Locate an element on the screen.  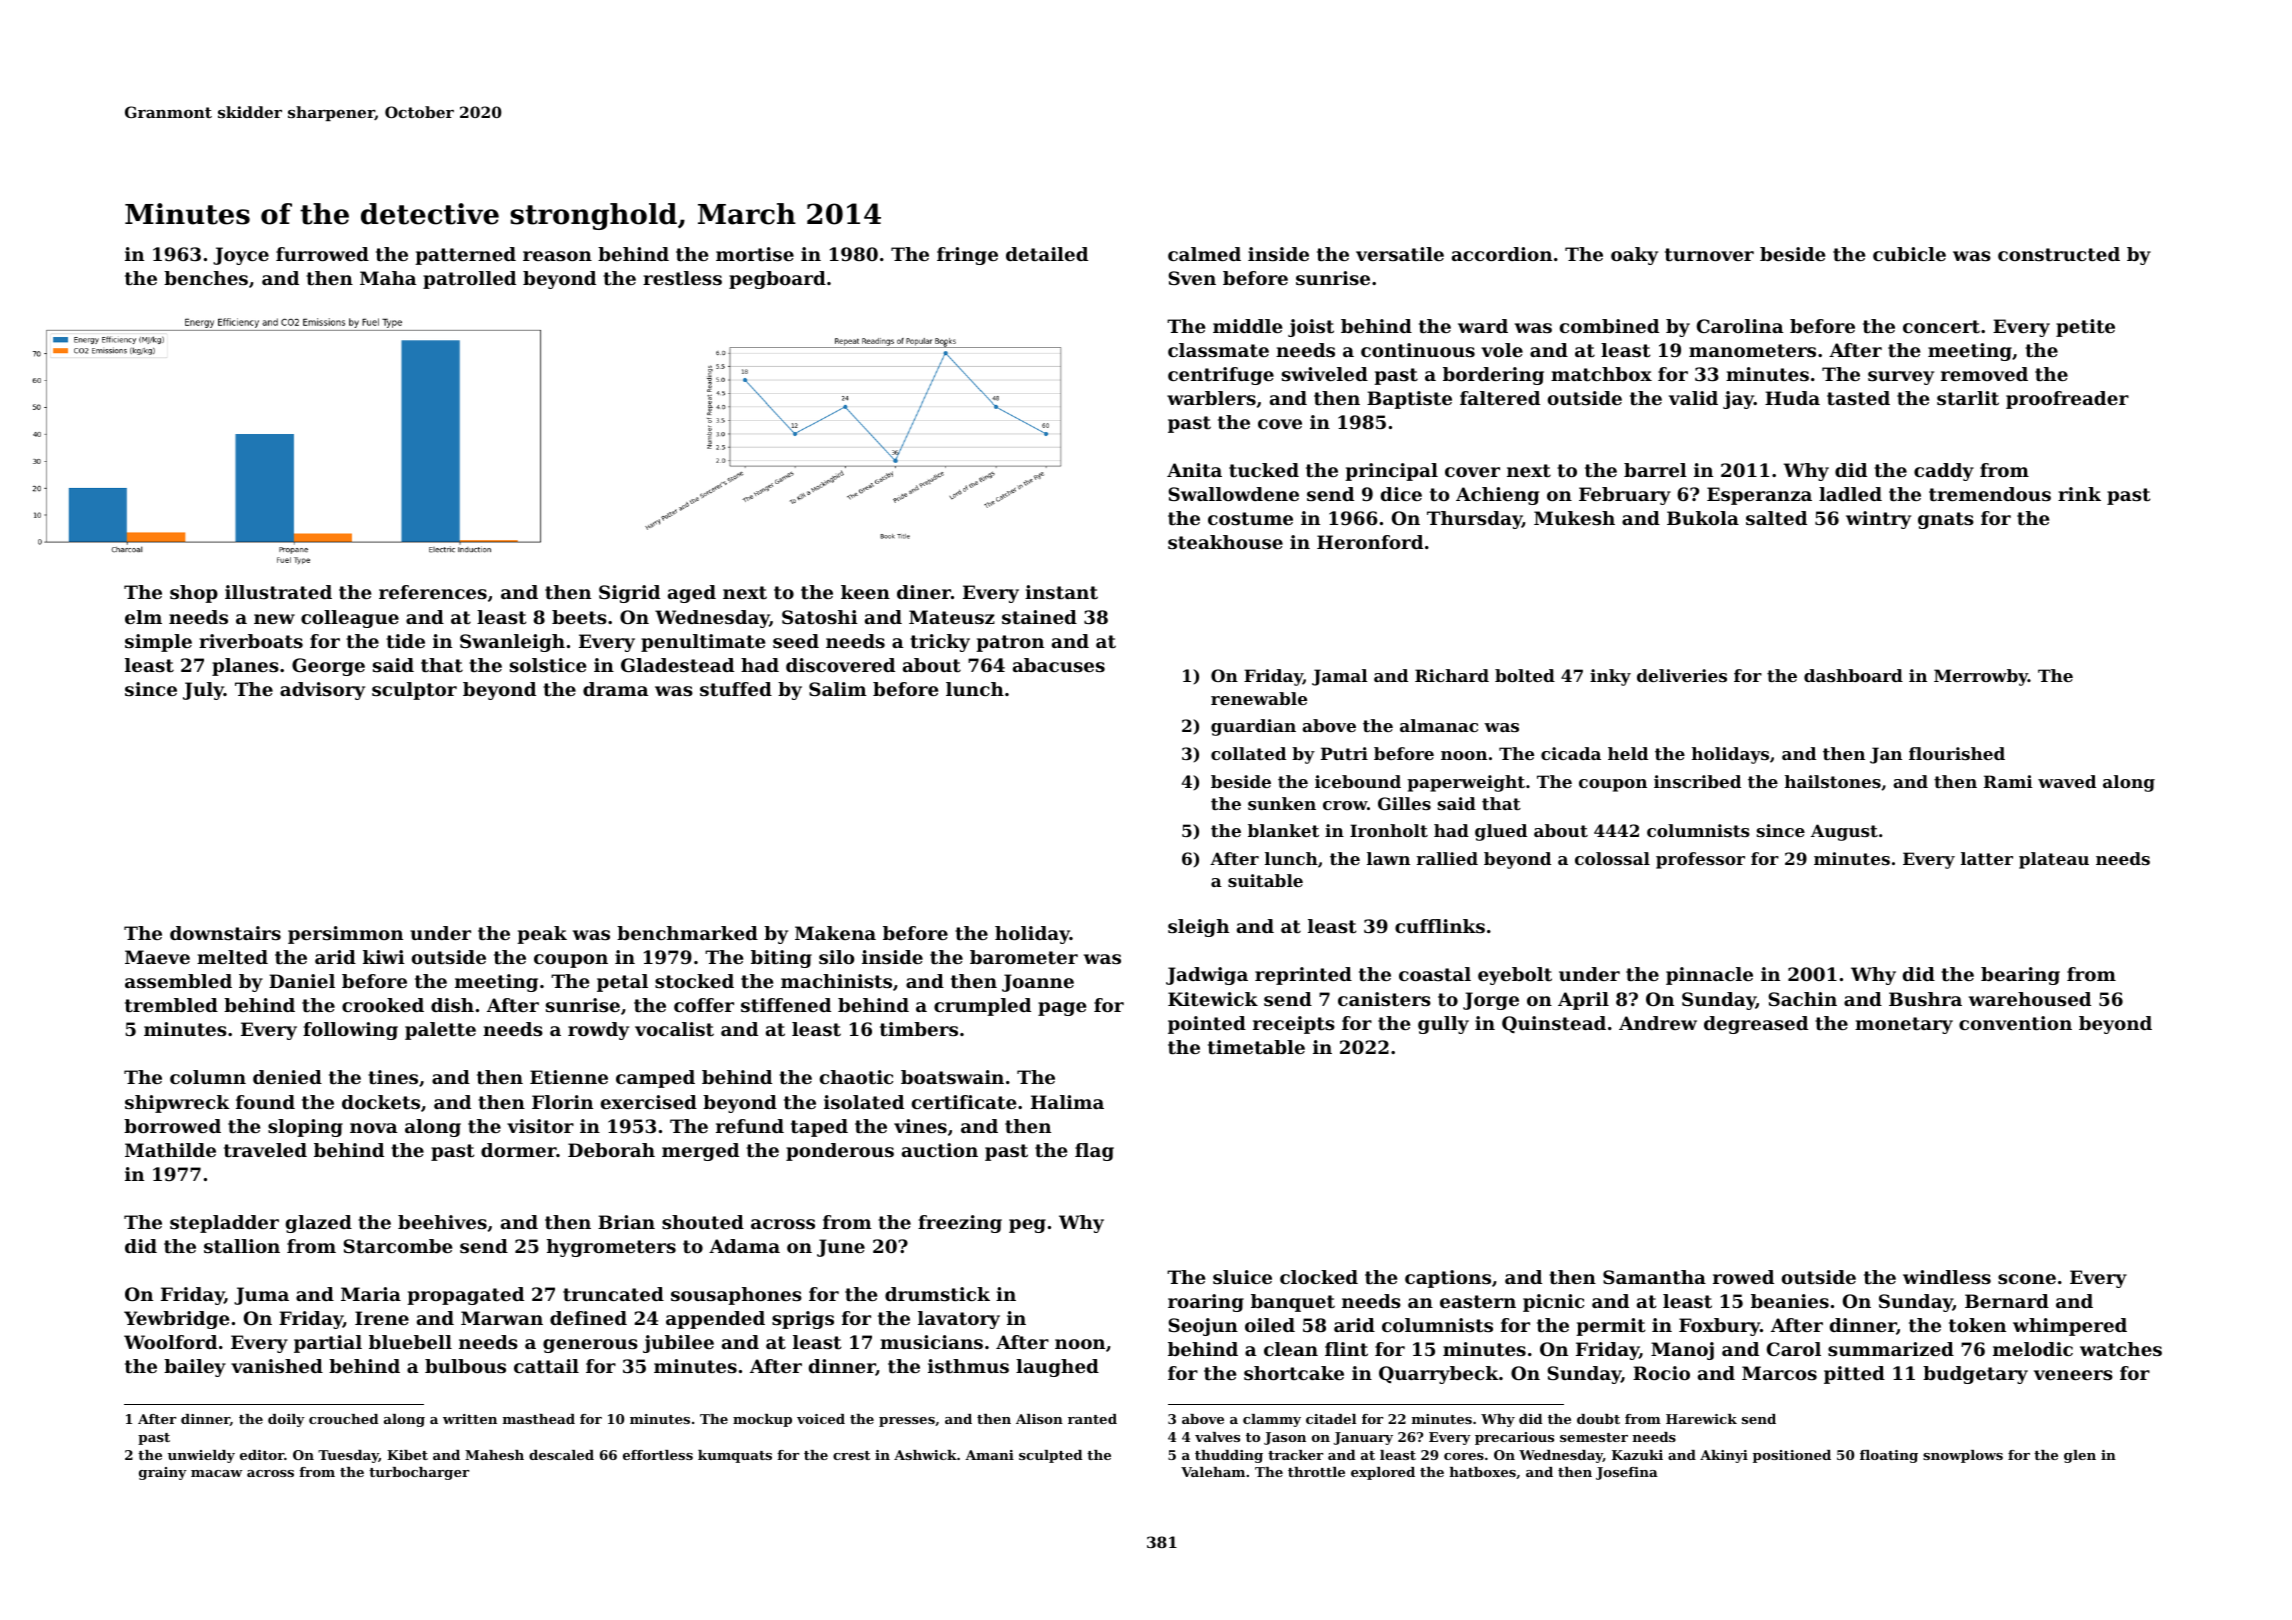
traveled is located at coordinates (265, 1150).
